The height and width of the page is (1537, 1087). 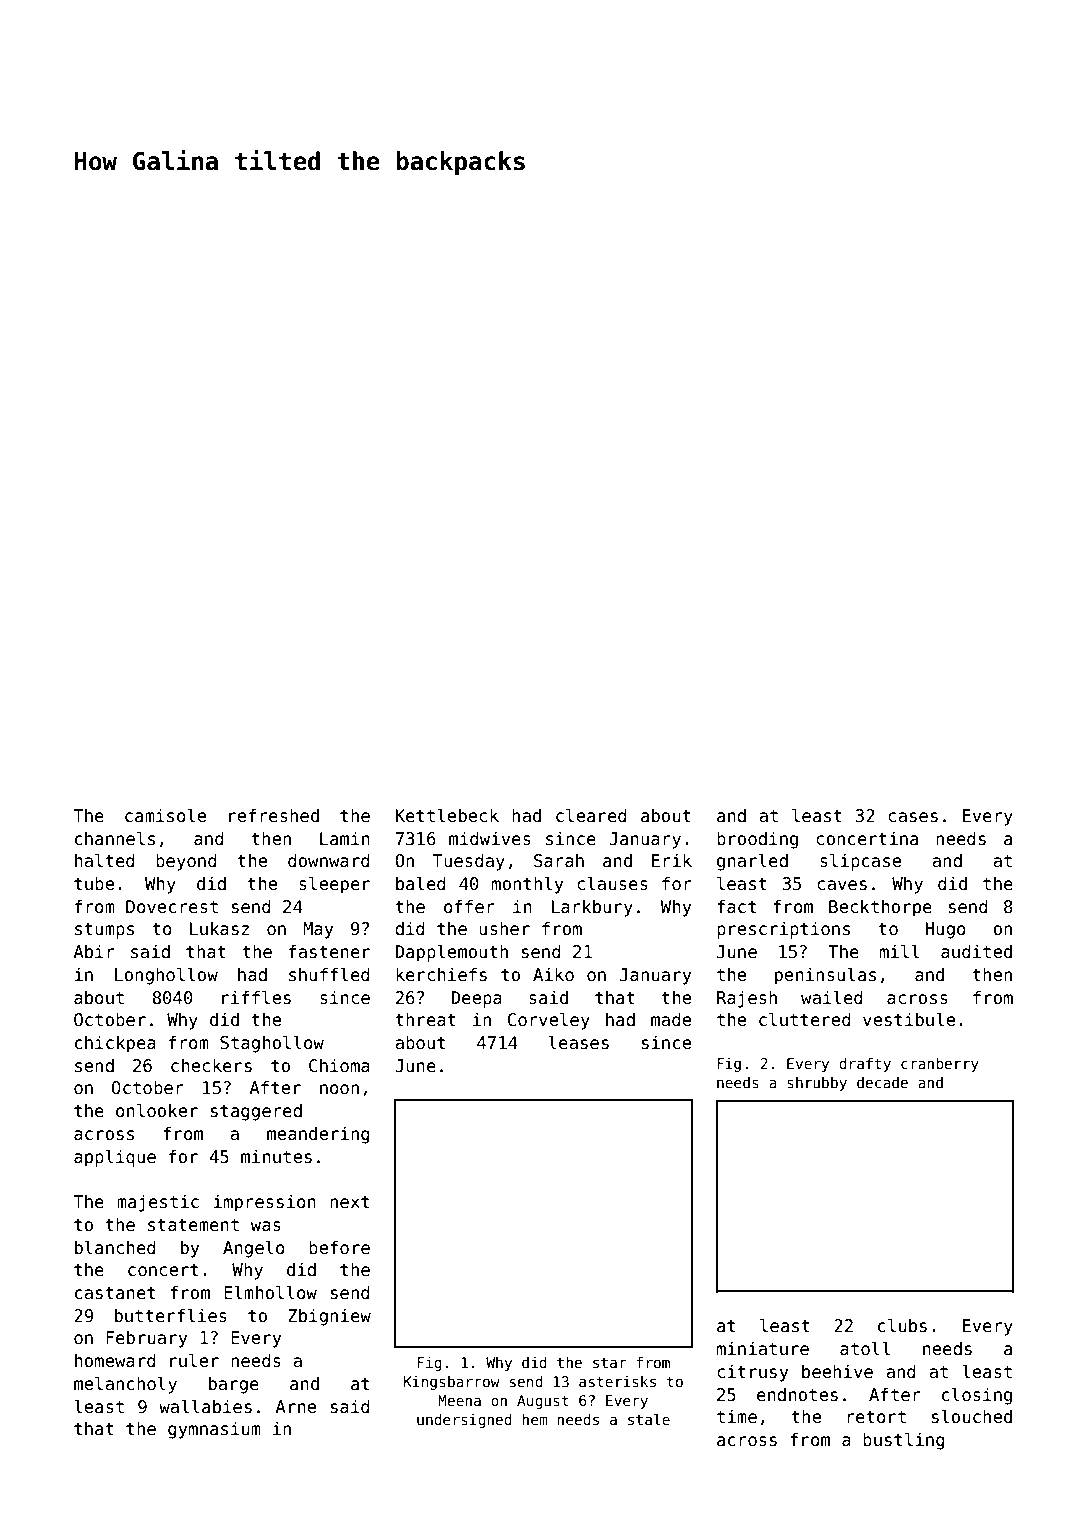 What do you see at coordinates (256, 1112) in the page?
I see `staggered` at bounding box center [256, 1112].
